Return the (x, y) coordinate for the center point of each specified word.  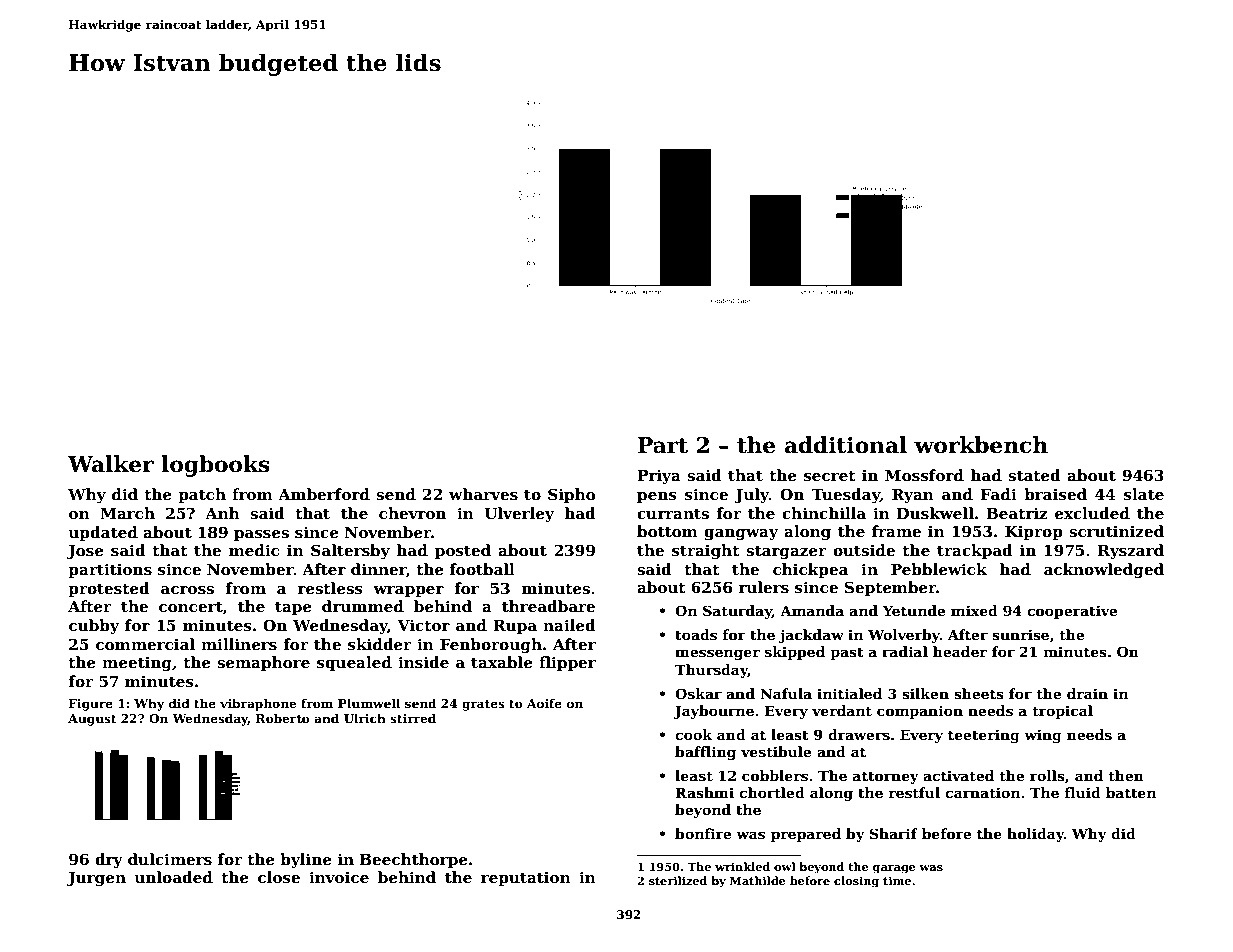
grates (483, 705)
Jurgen (96, 879)
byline (306, 861)
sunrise (1020, 634)
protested (109, 589)
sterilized (678, 880)
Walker (111, 464)
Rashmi (704, 792)
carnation (982, 792)
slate (1144, 494)
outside (864, 550)
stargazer (786, 553)
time (897, 880)
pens (657, 497)
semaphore (263, 663)
